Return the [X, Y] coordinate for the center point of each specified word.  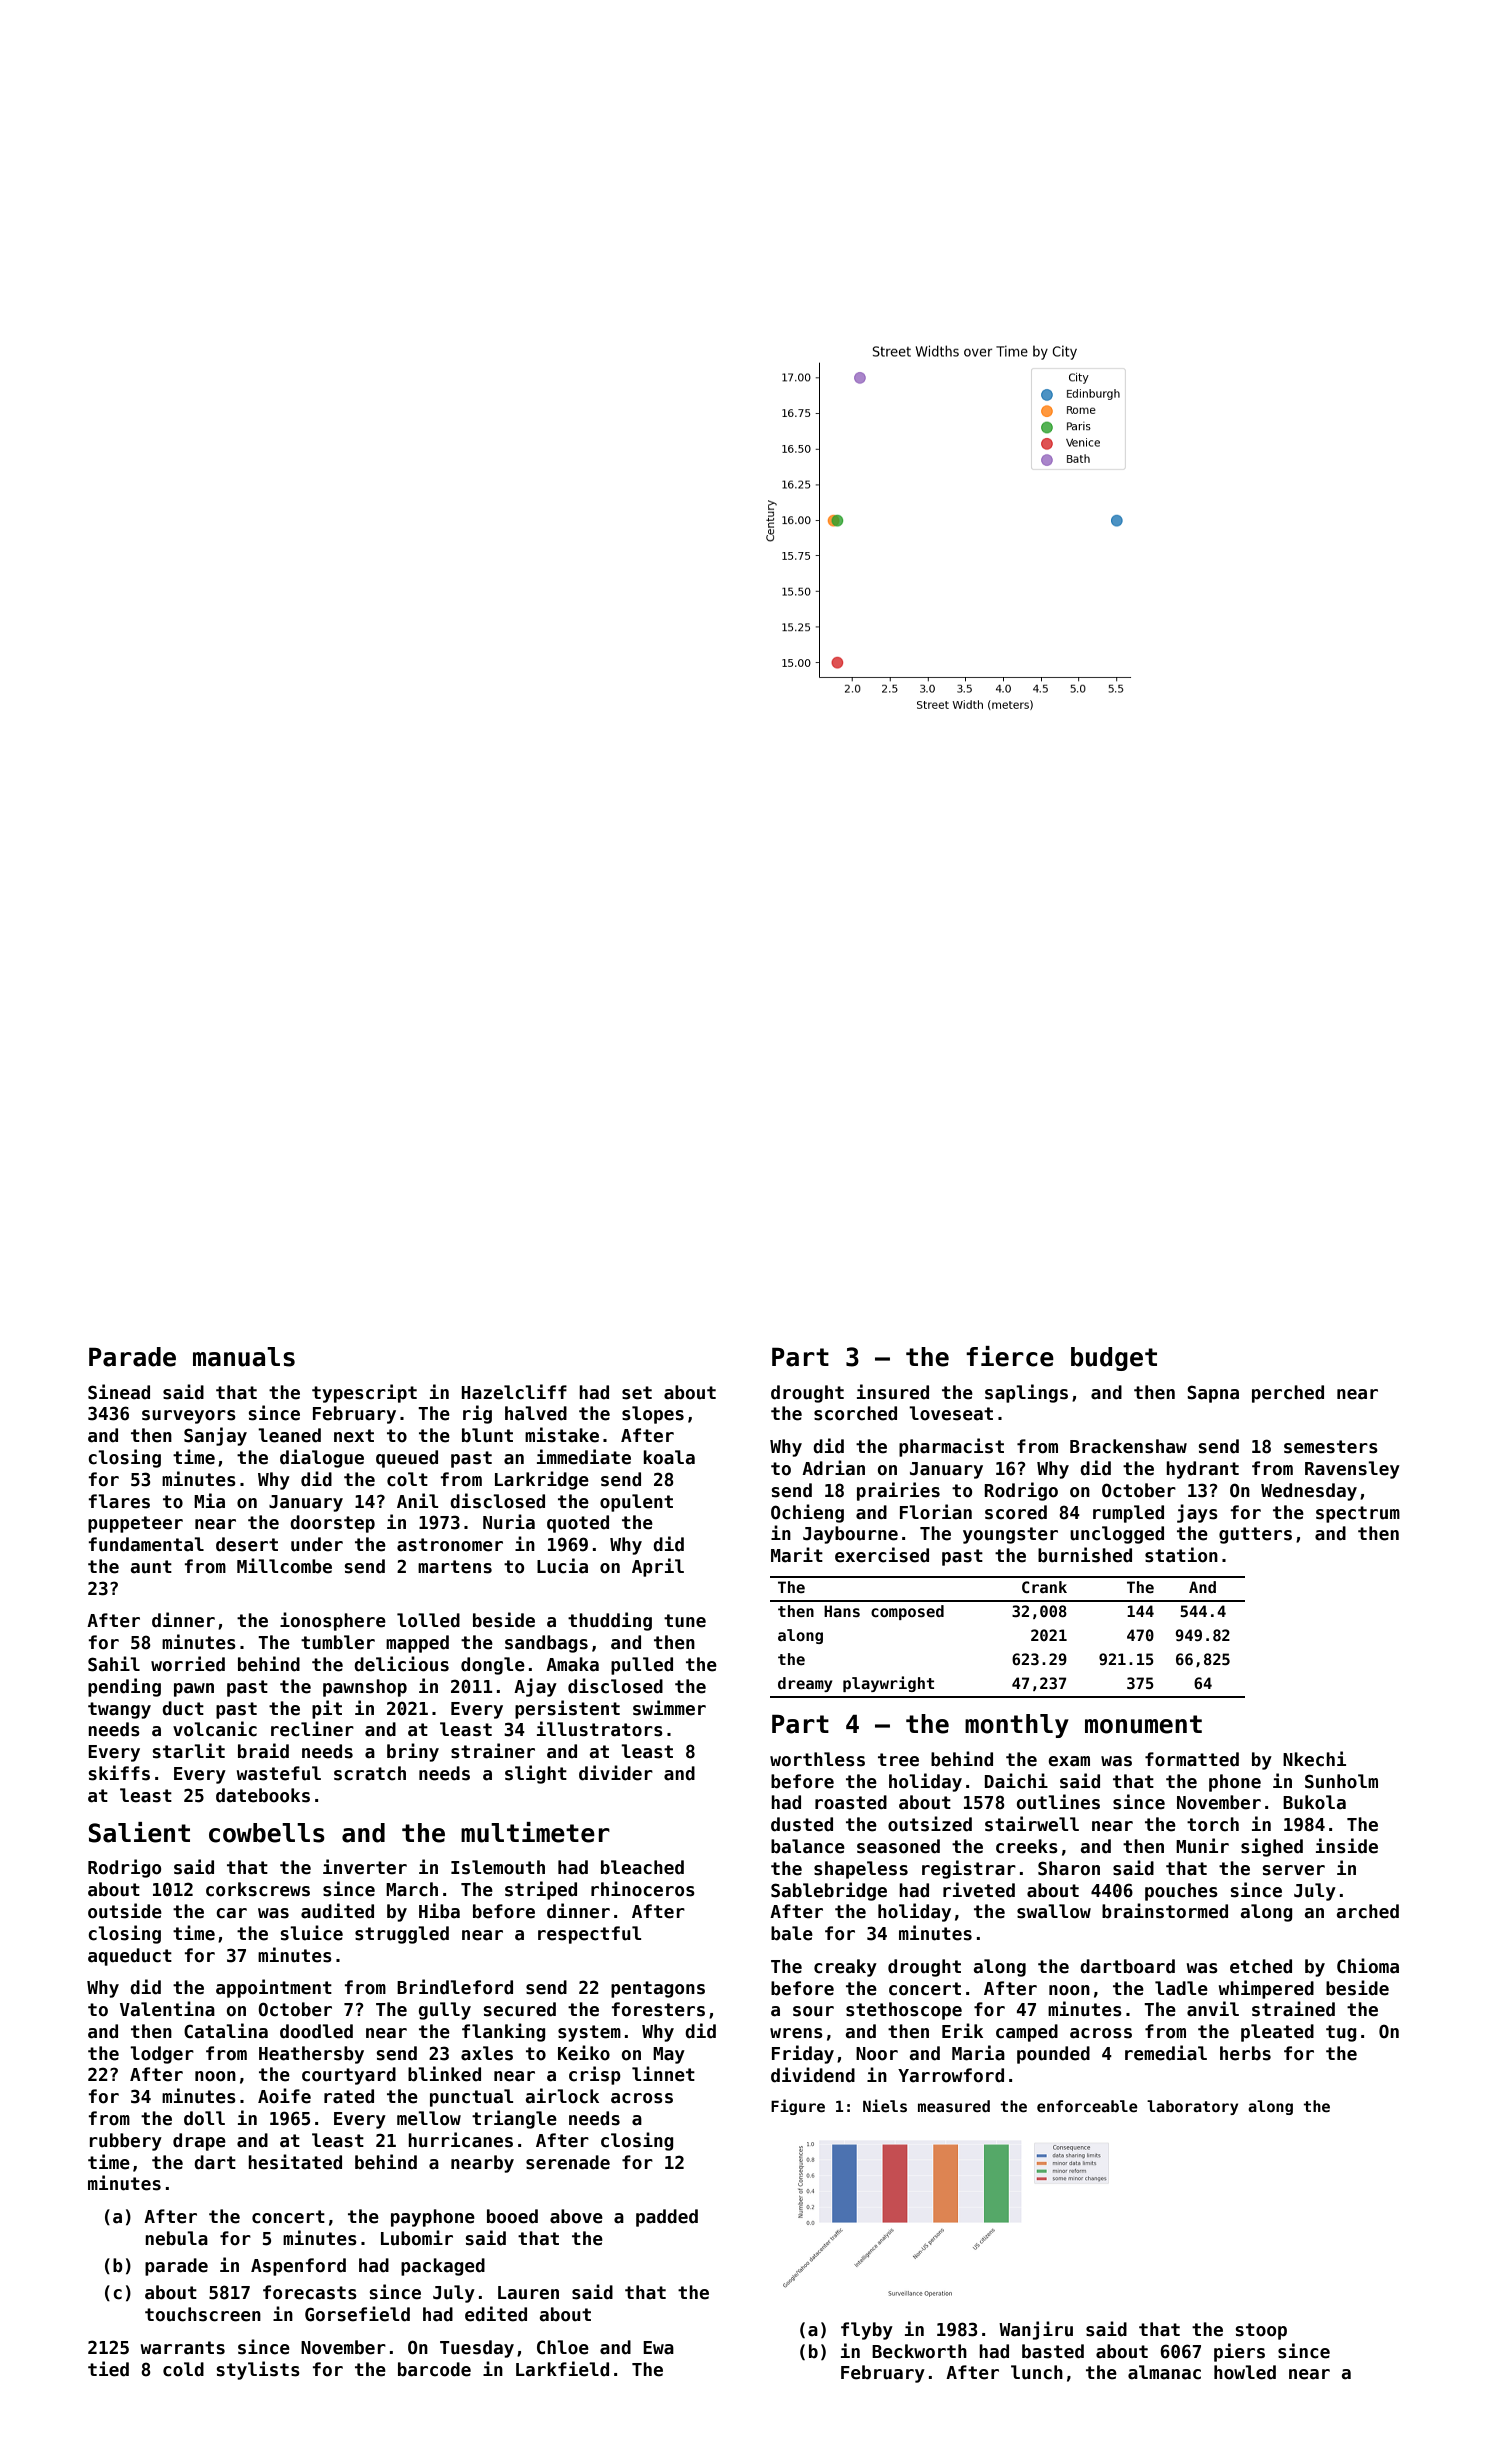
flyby [867, 2331]
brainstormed [1165, 1911]
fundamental [146, 1544]
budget [1114, 1359]
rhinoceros [643, 1889]
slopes [653, 1415]
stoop [1261, 2331]
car [231, 1913]
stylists [258, 2370]
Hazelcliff [514, 1392]
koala [669, 1457]
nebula [176, 2238]
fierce [1010, 1356]
